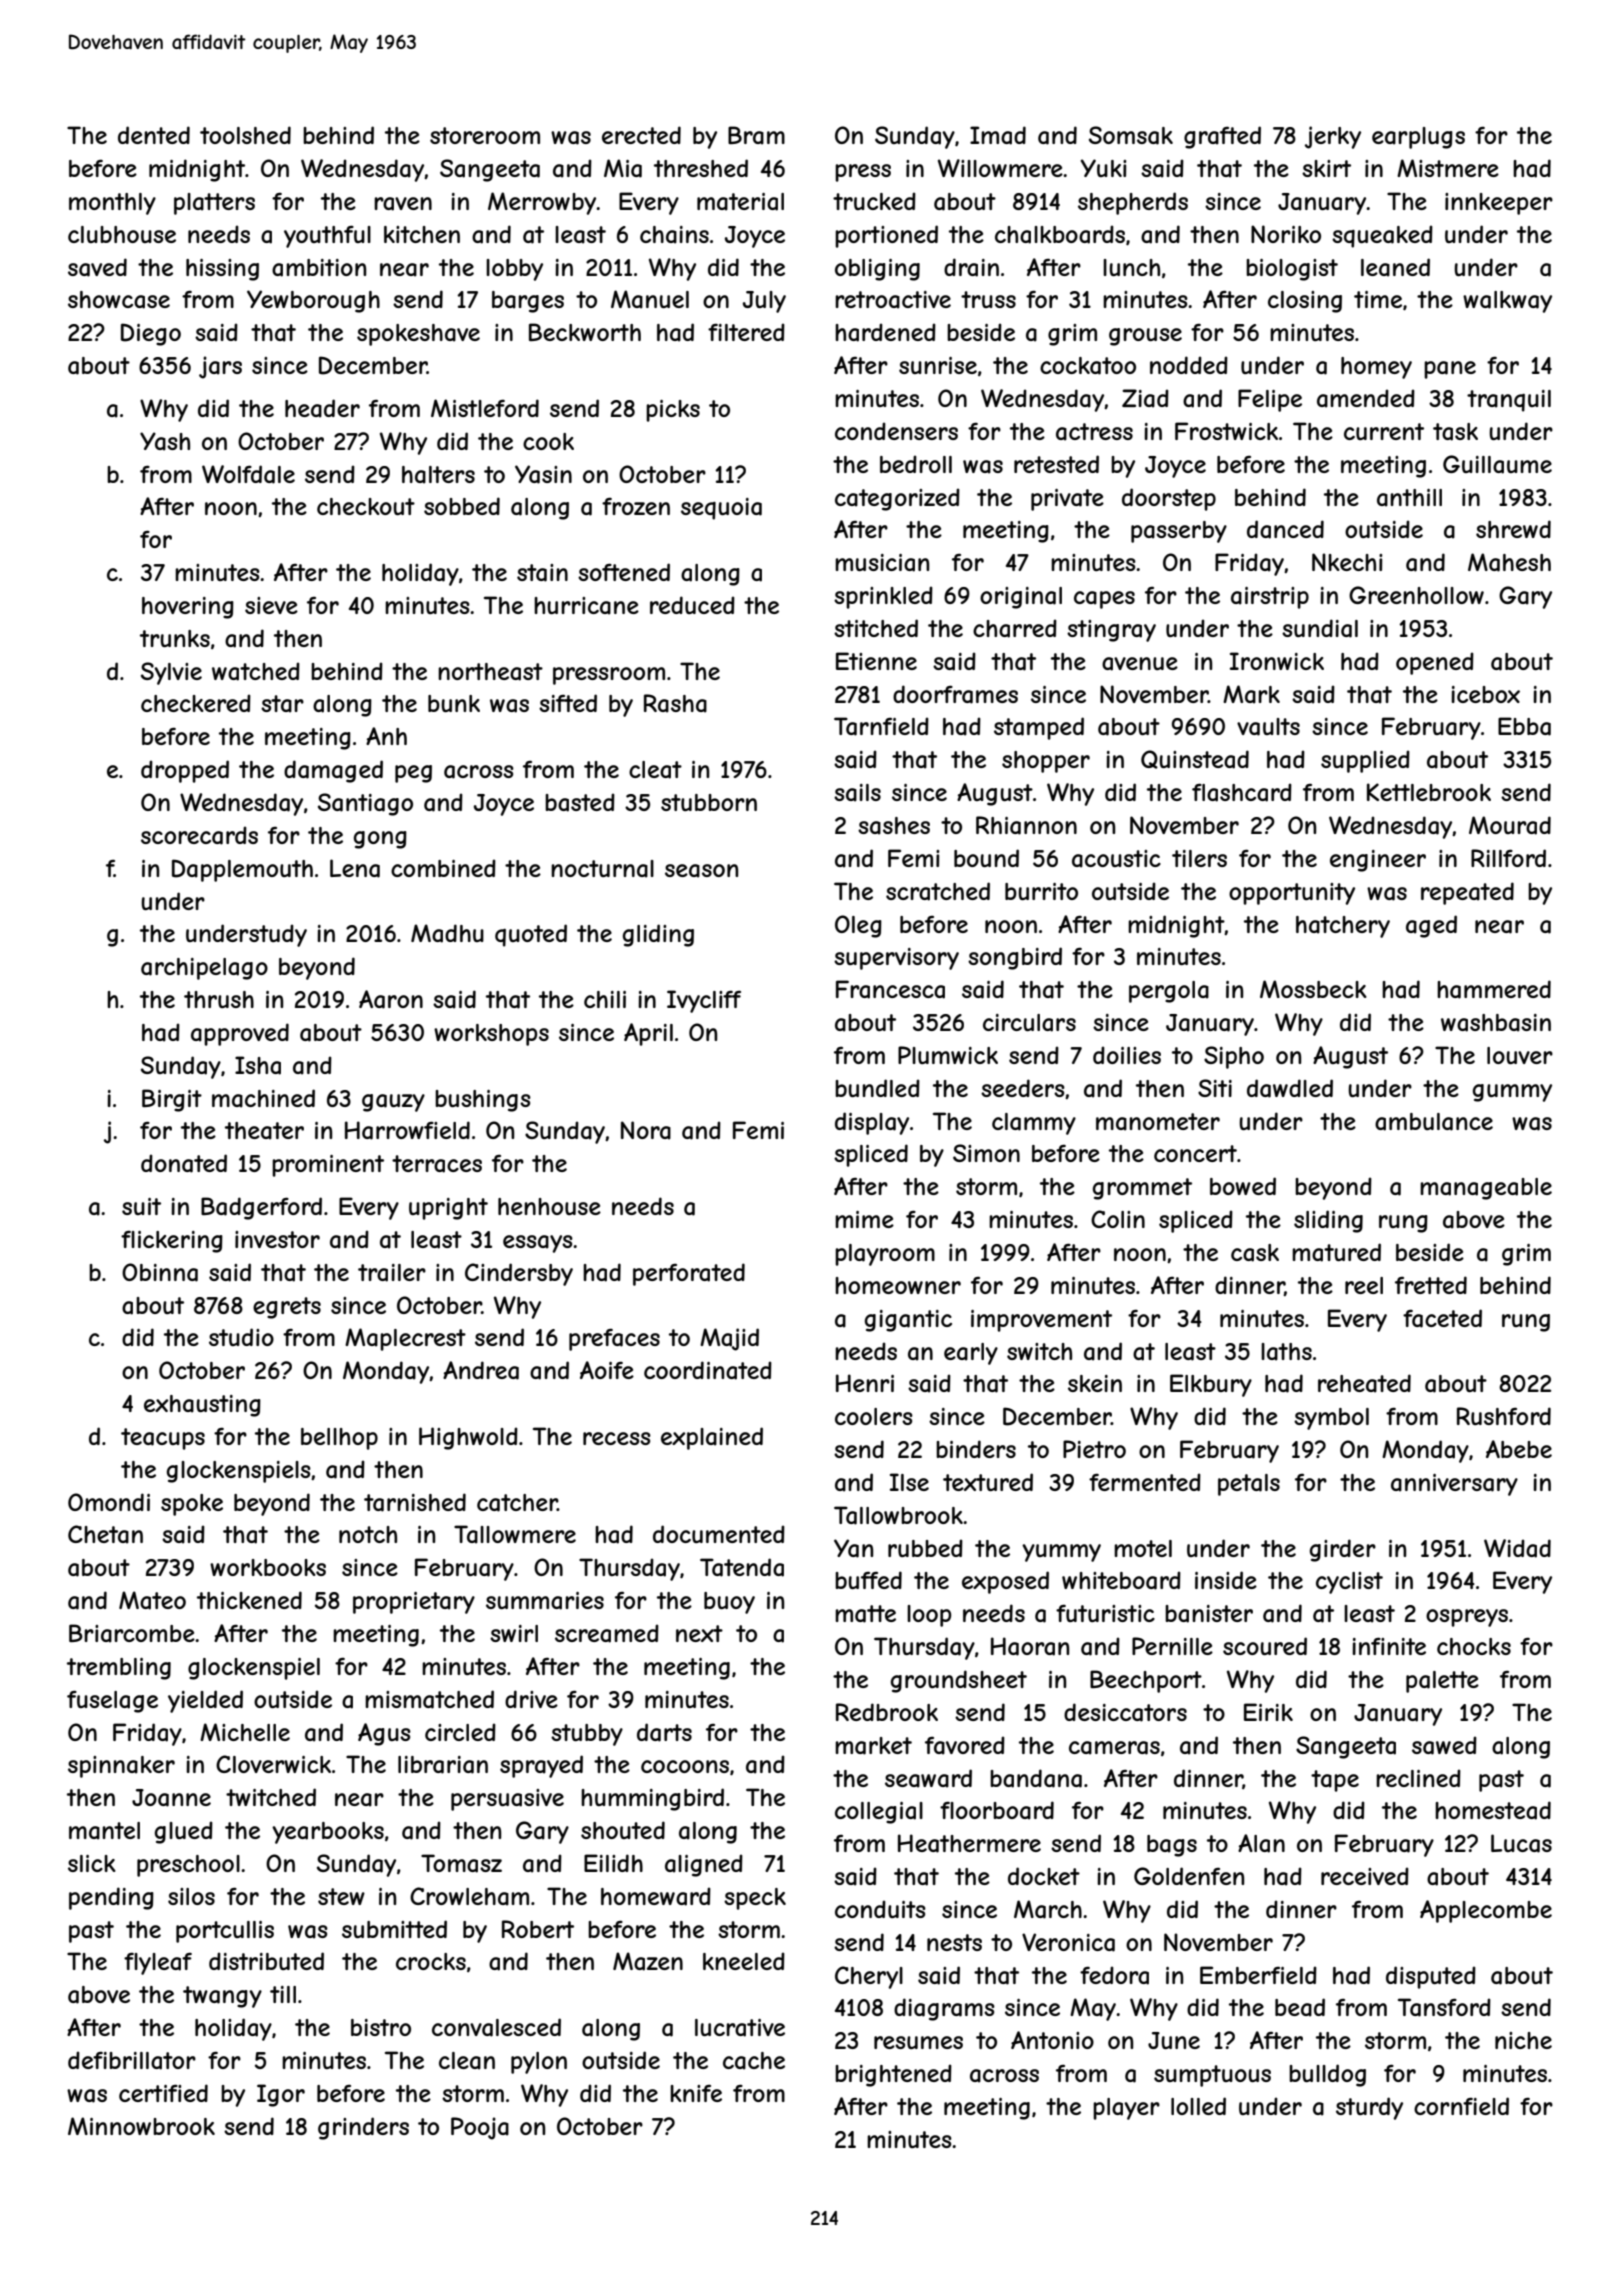  I want to click on upright, so click(448, 1209).
